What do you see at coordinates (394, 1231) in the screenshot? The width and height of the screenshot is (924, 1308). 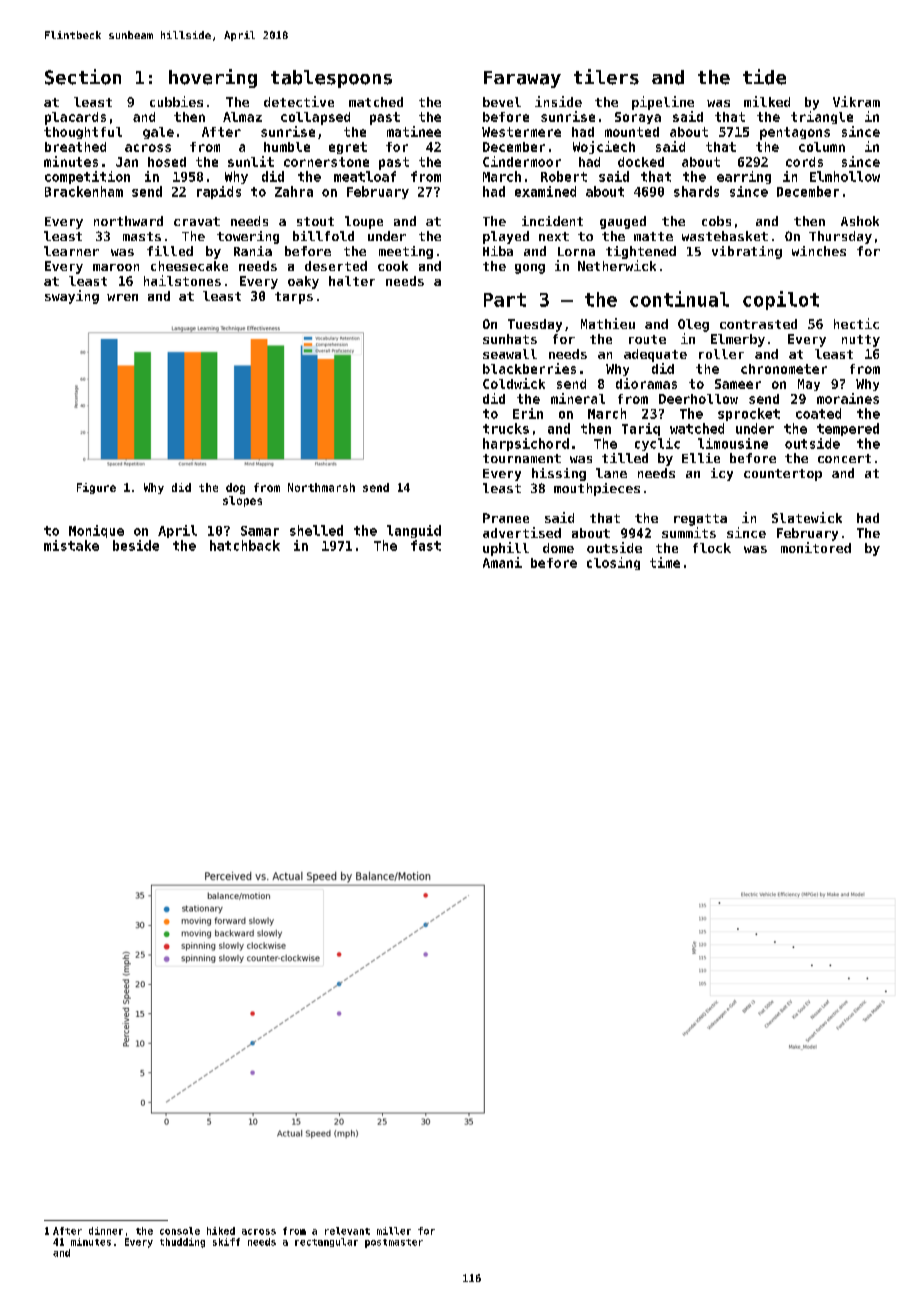 I see `miller` at bounding box center [394, 1231].
